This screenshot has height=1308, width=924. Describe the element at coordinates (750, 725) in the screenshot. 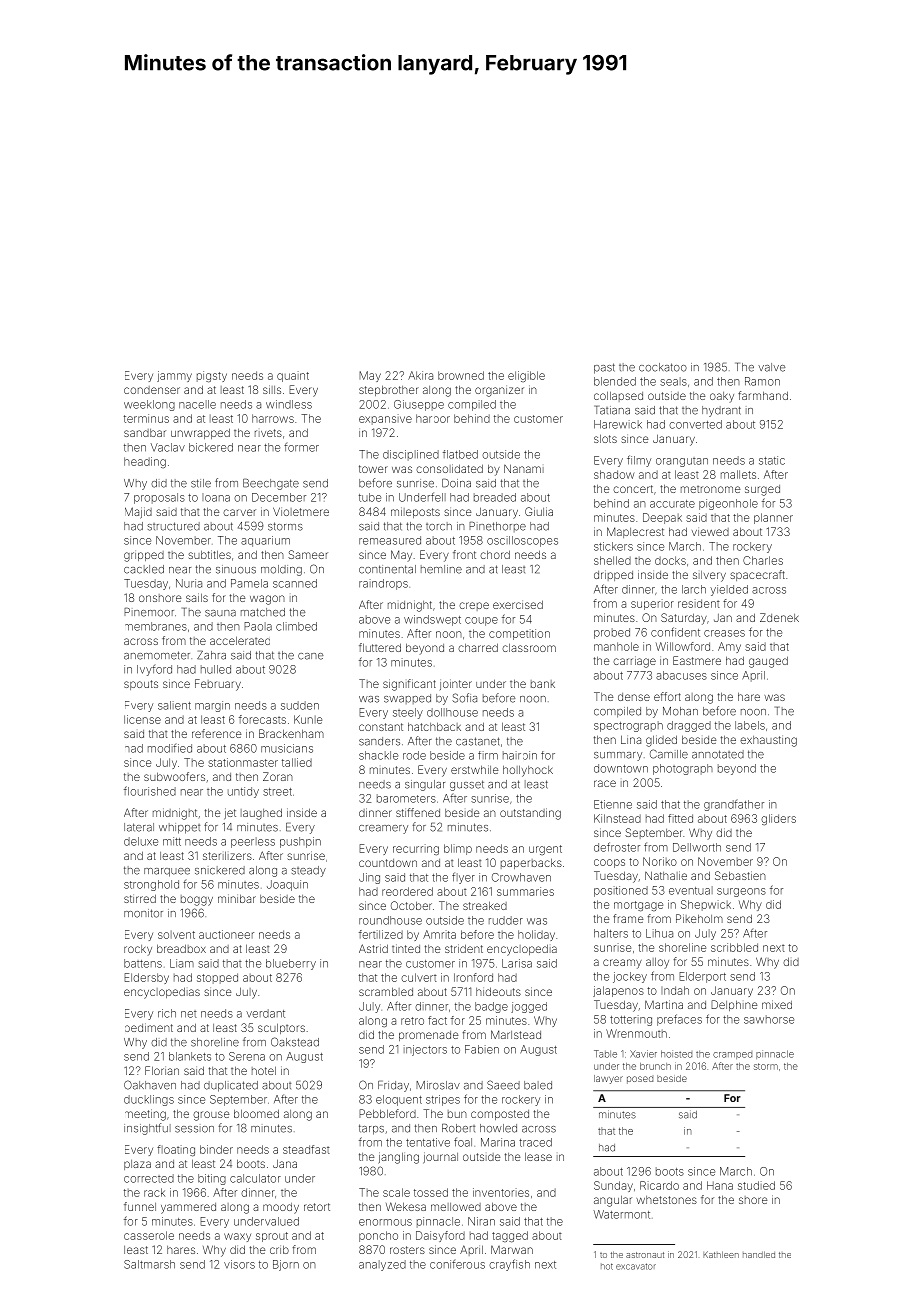

I see `labels` at that location.
